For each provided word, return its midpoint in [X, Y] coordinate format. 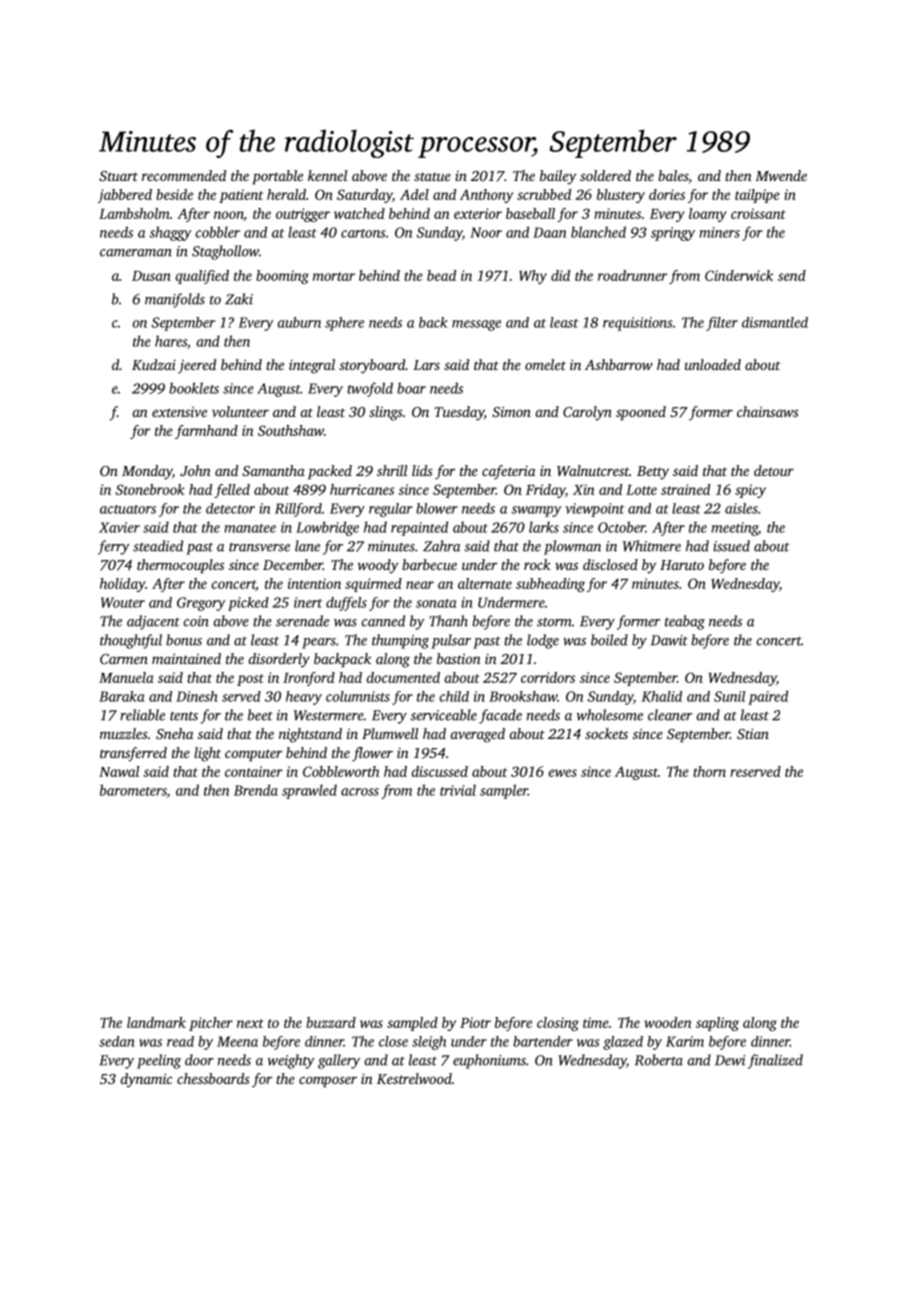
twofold [370, 389]
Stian [753, 733]
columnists [358, 696]
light [207, 754]
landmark [156, 1022]
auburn [299, 322]
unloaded [713, 364]
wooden [668, 1022]
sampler [504, 791]
